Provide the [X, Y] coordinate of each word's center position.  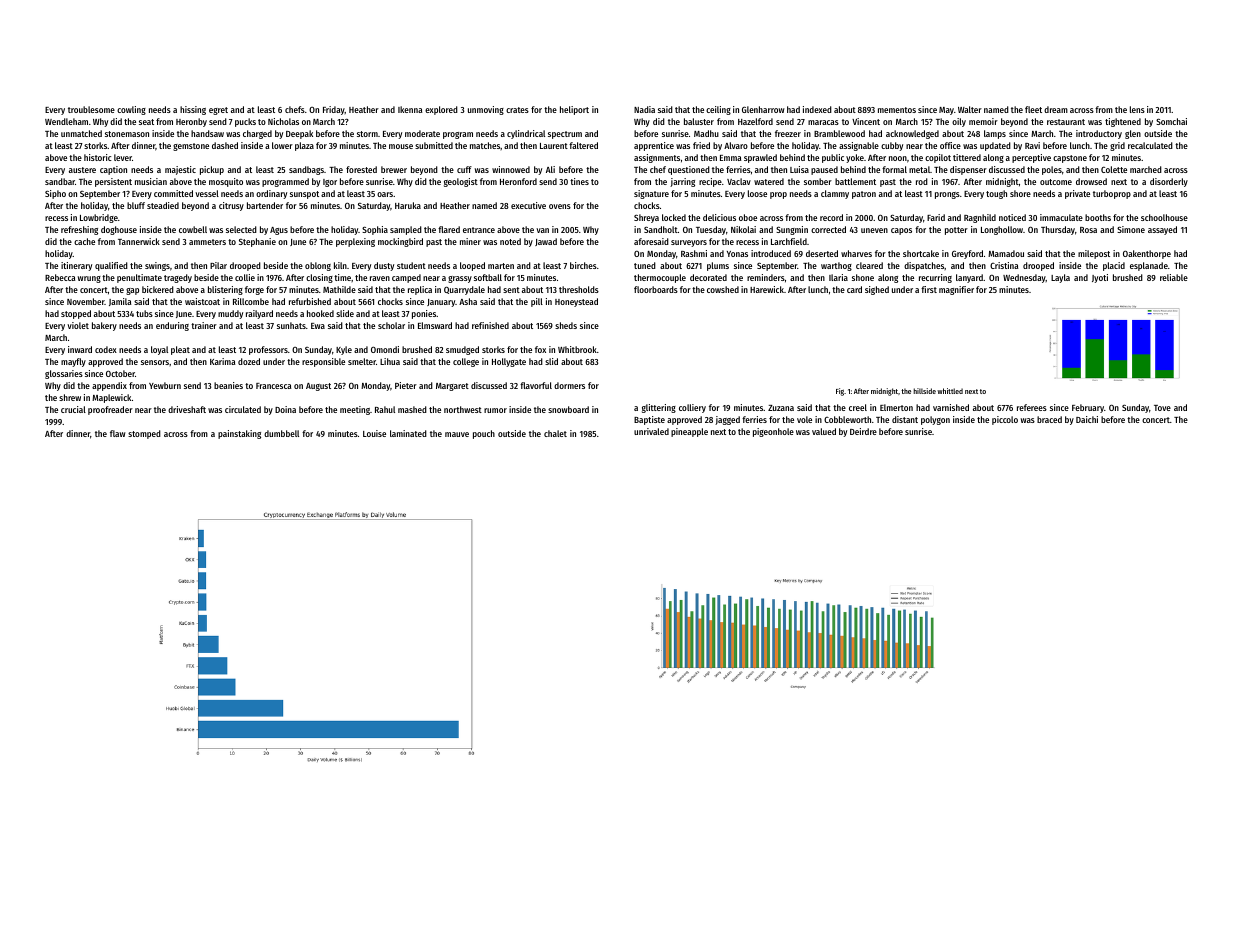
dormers [569, 385]
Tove [1162, 408]
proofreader [110, 410]
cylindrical [526, 134]
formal [894, 169]
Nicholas [283, 121]
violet [78, 325]
